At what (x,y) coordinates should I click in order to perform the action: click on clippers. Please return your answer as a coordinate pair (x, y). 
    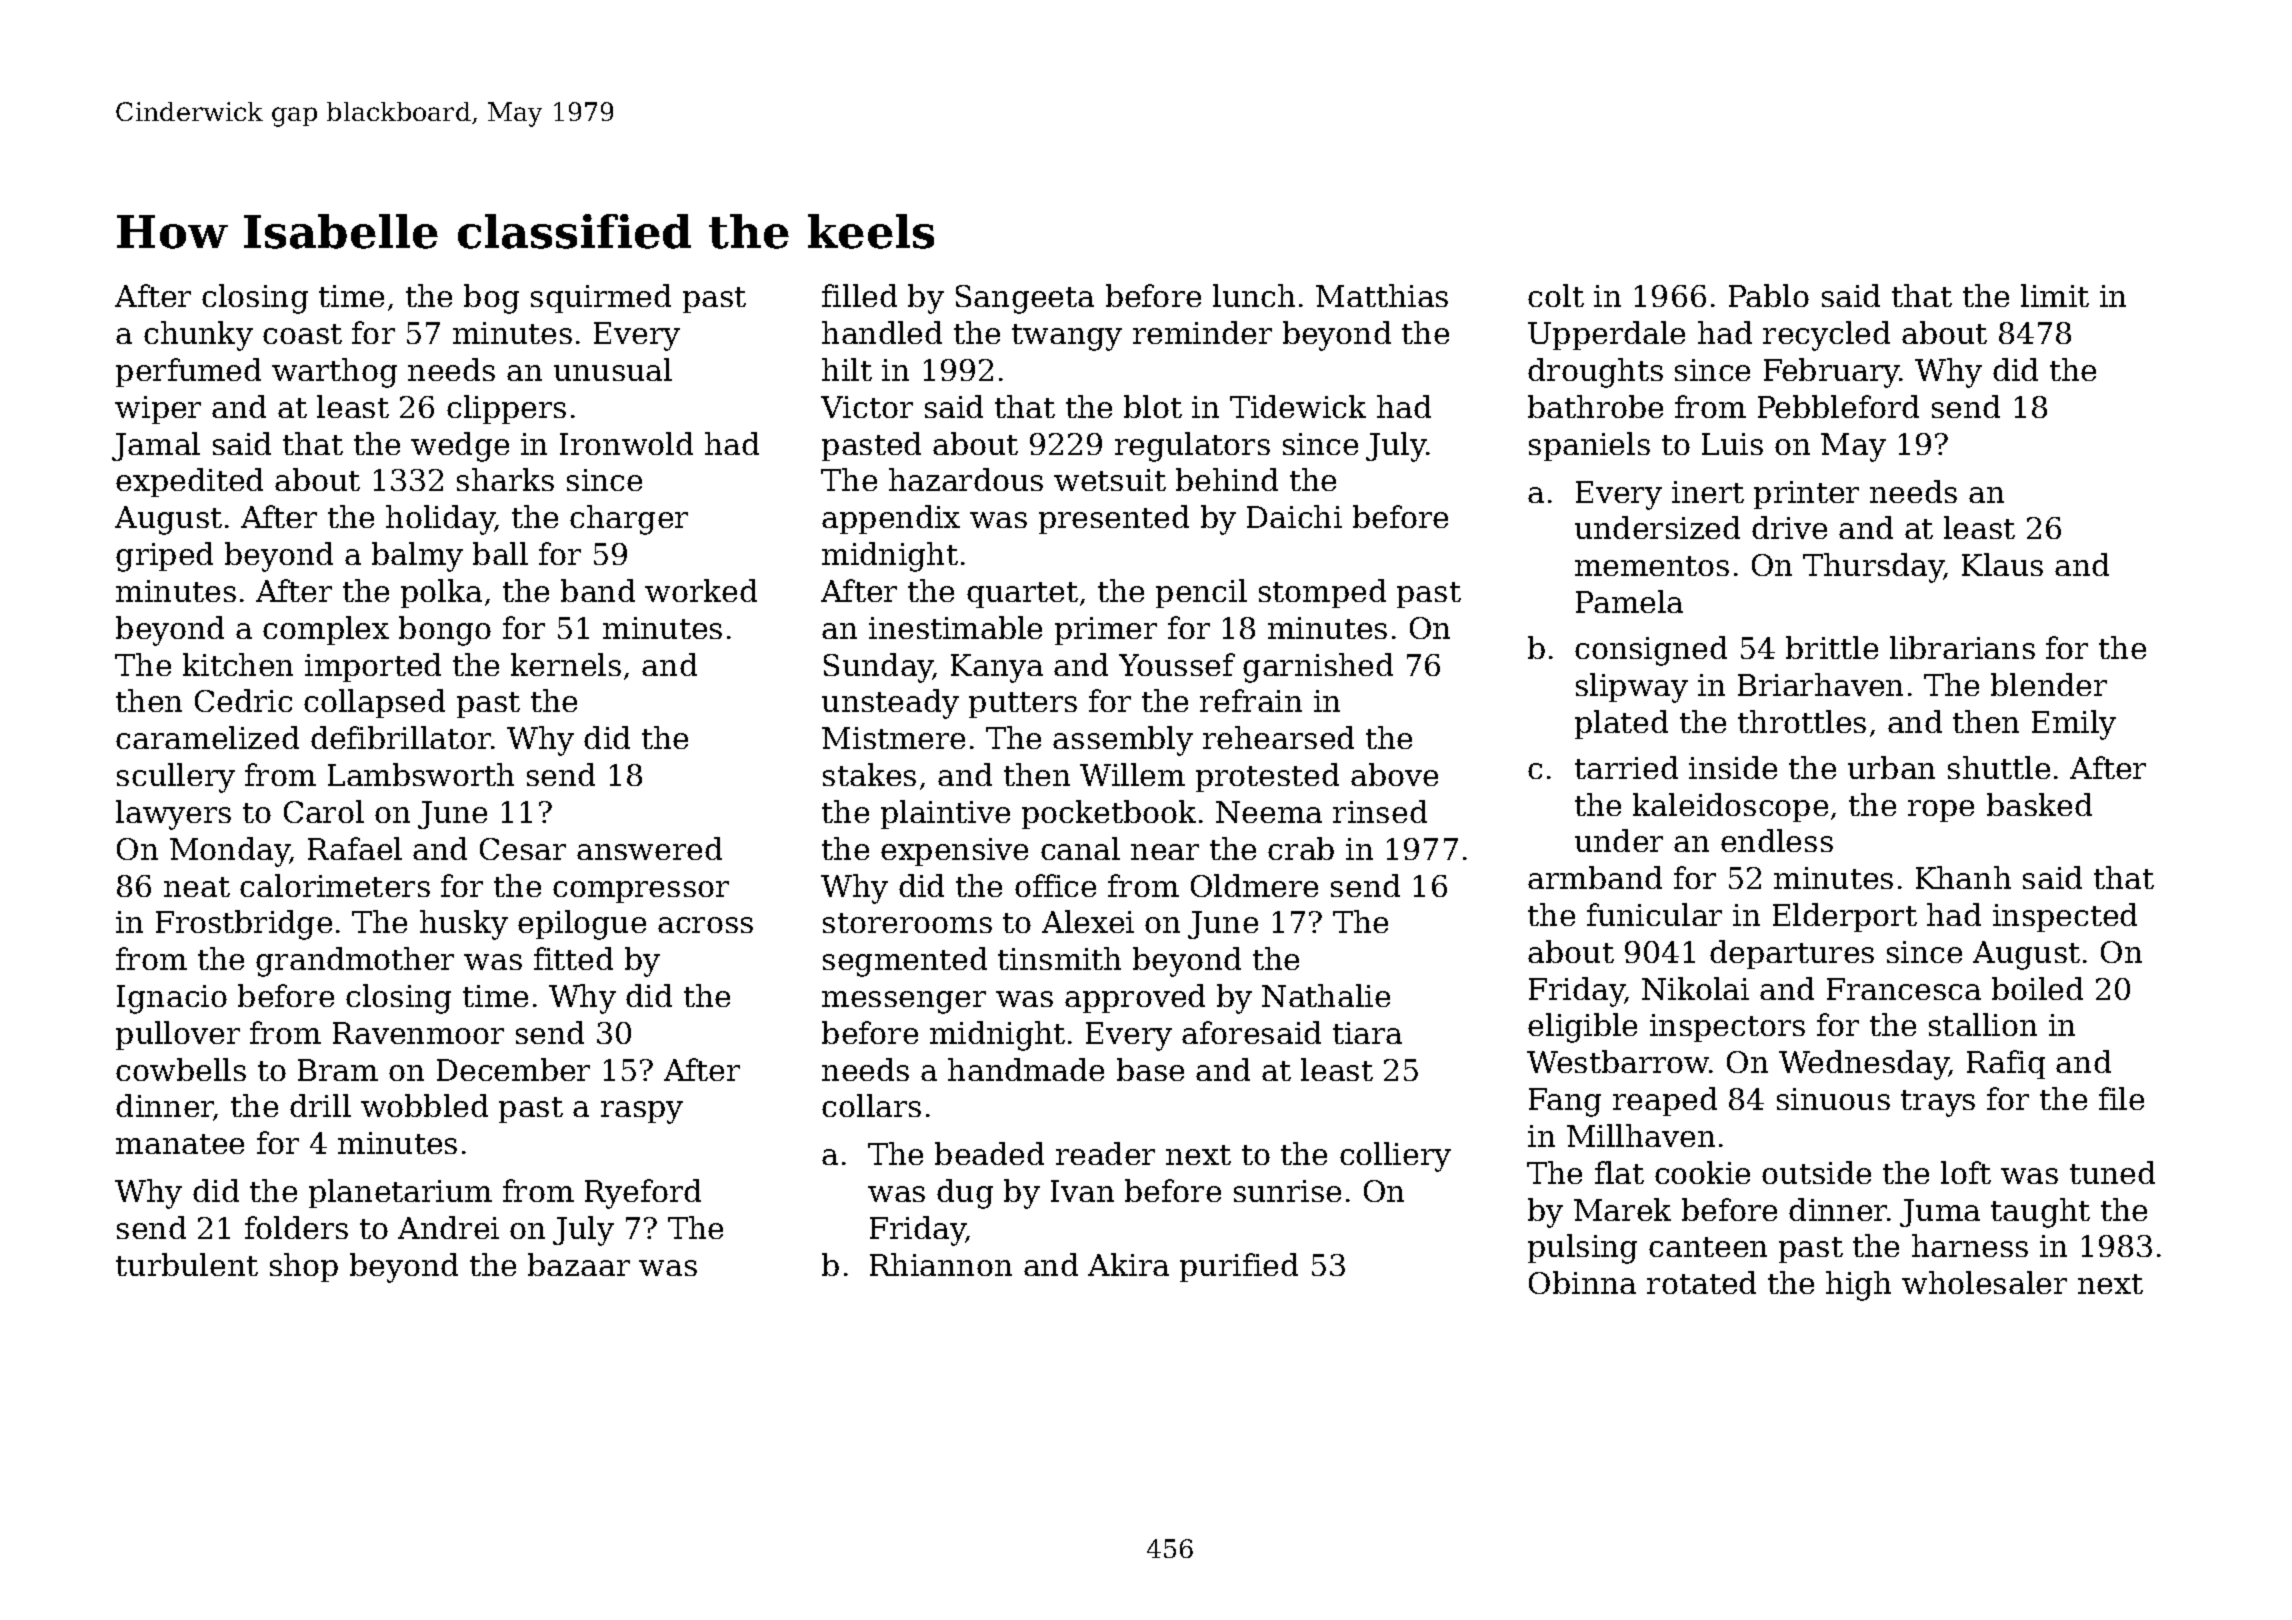
    Looking at the image, I should click on (506, 409).
